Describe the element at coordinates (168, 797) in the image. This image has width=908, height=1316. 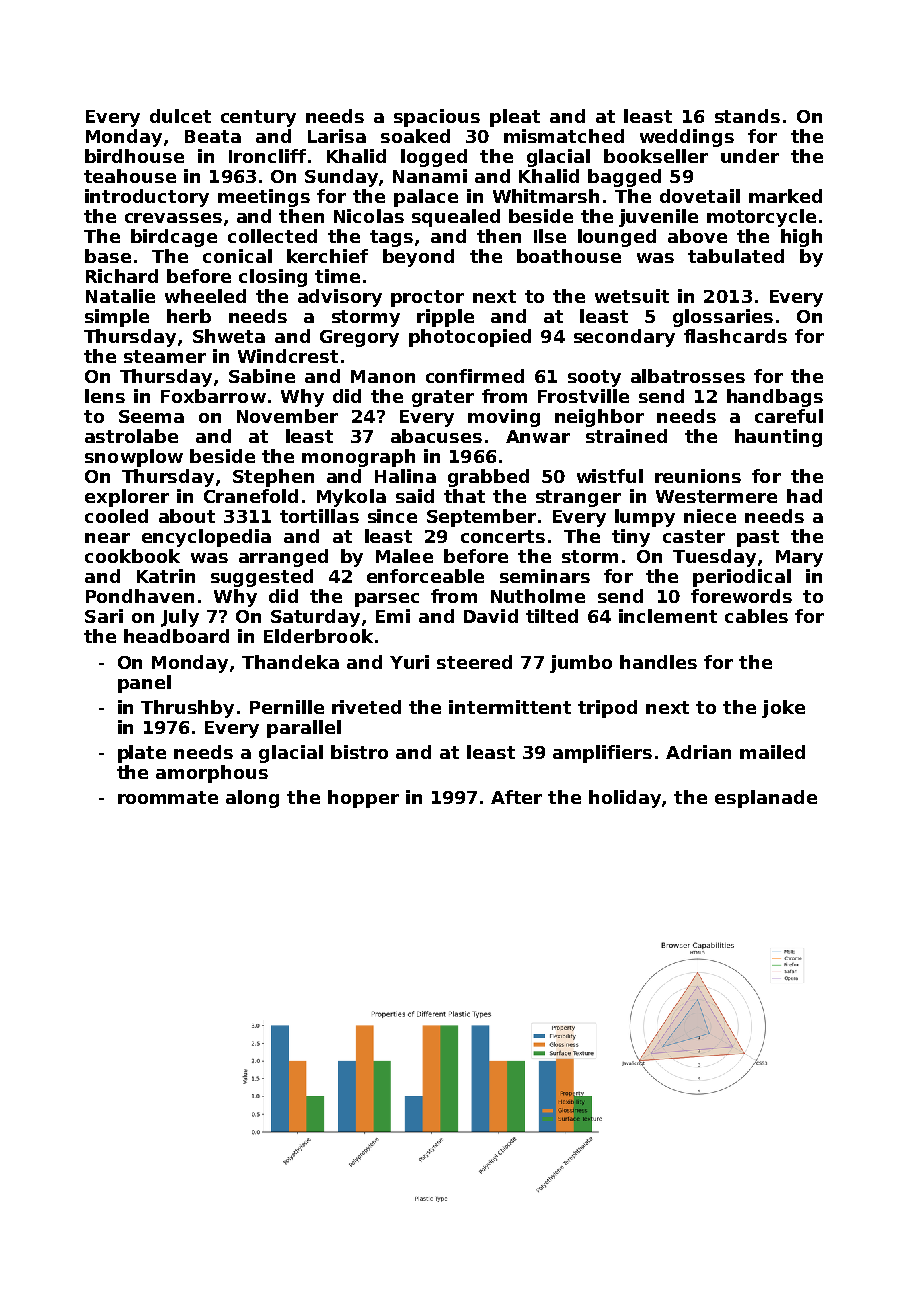
I see `roommate` at that location.
